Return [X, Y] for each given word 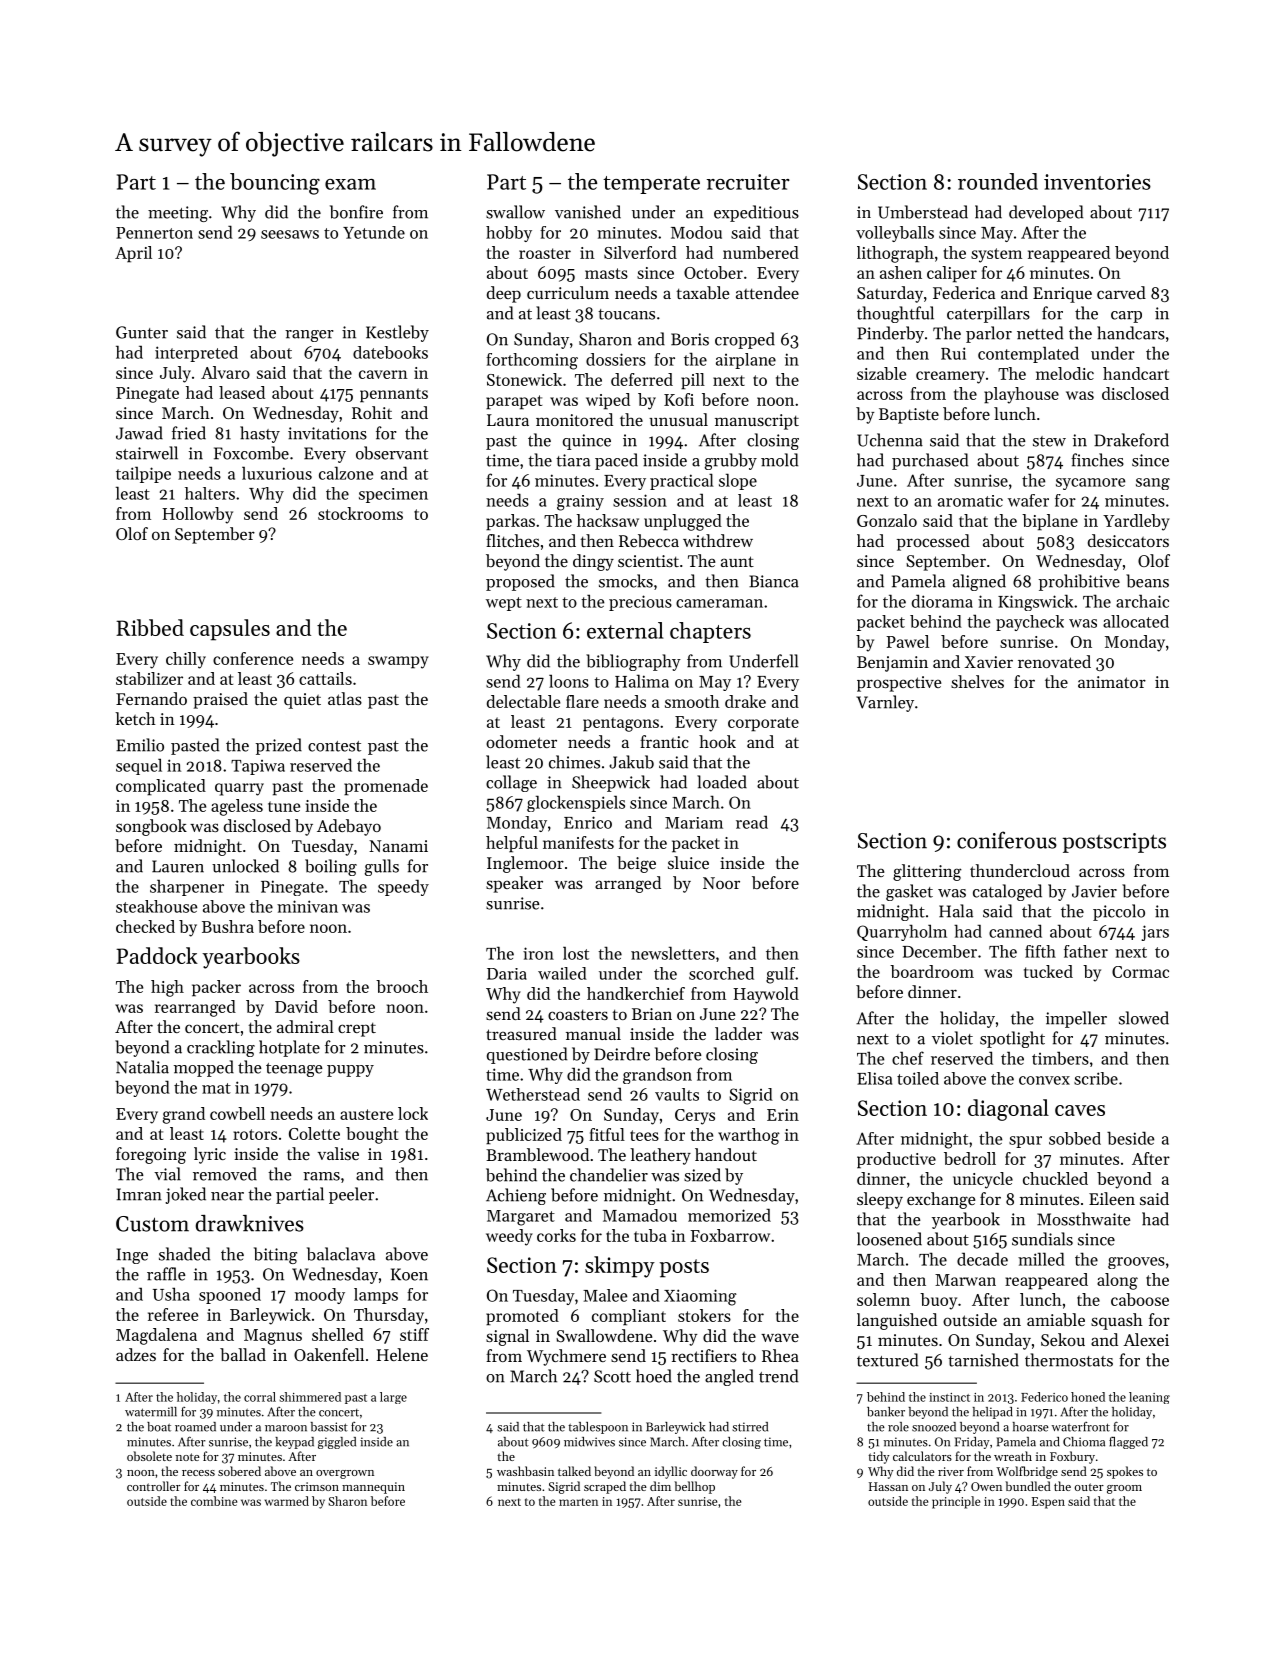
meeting [178, 214]
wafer [1028, 500]
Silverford [640, 252]
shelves [977, 681]
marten [578, 1502]
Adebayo [349, 827]
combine [214, 1501]
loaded [722, 782]
